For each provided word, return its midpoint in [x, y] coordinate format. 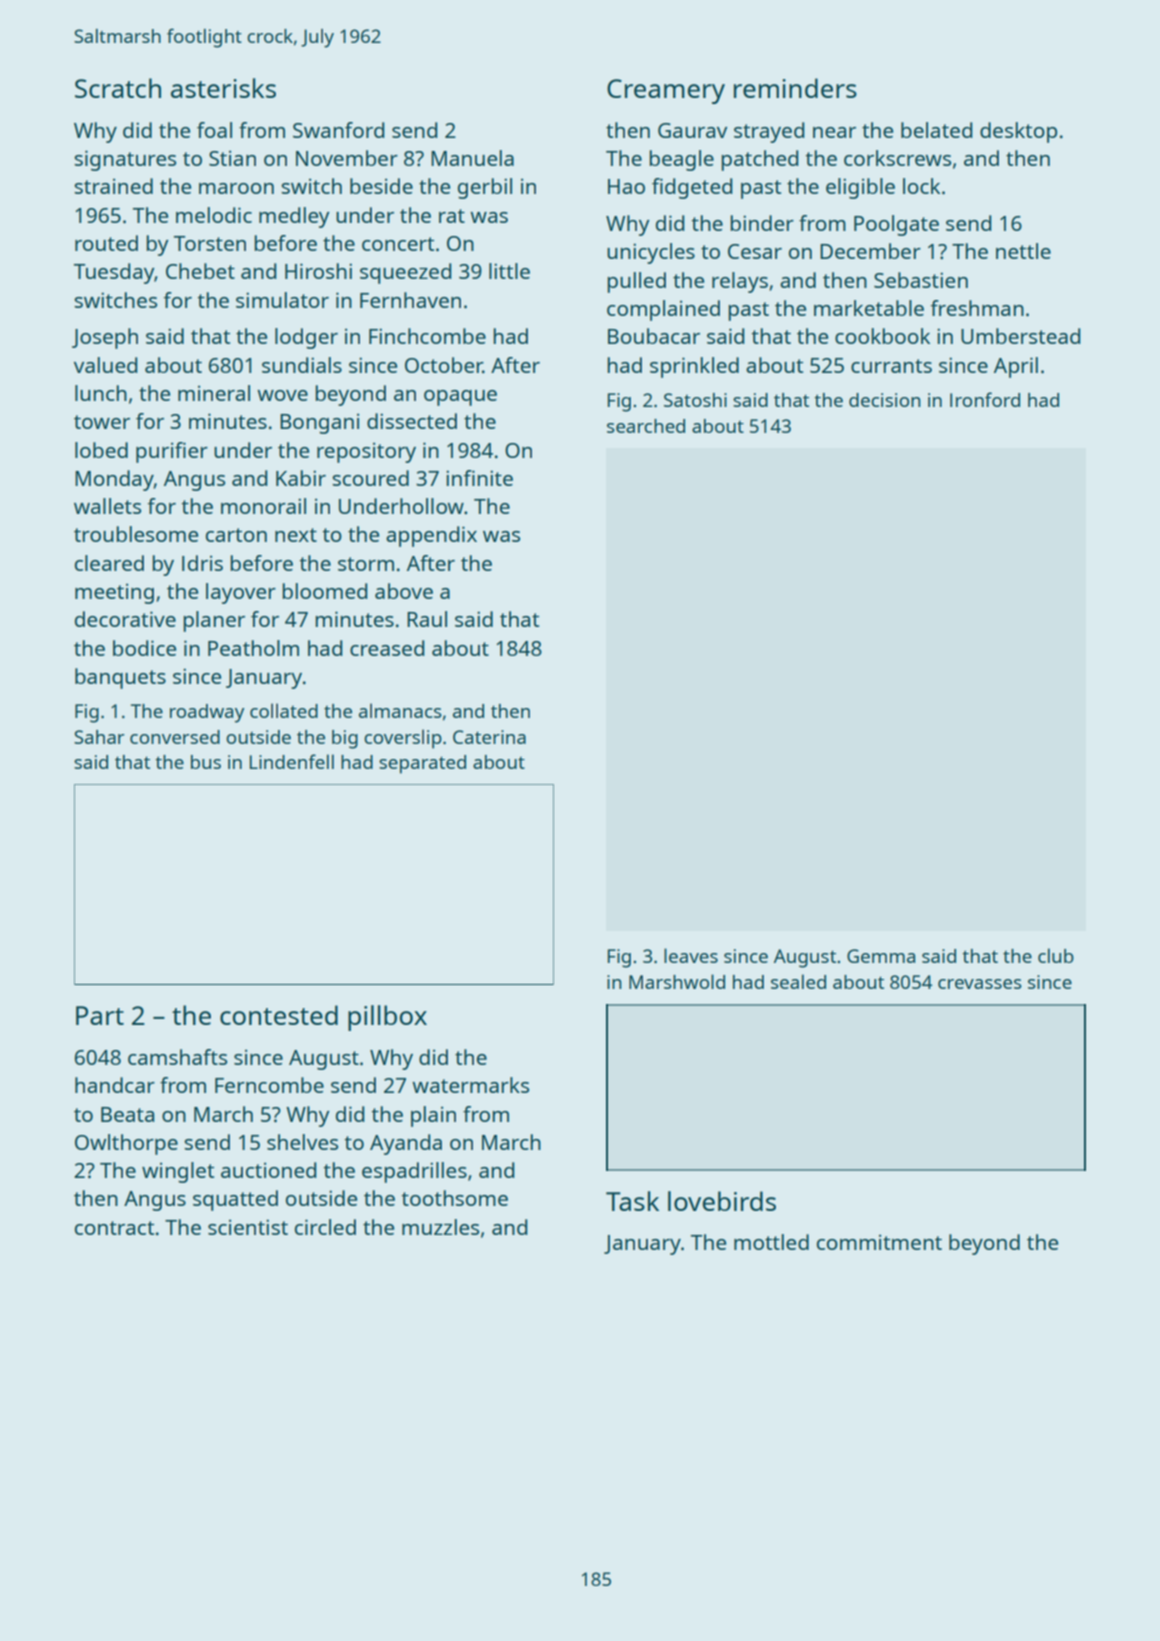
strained [113, 186]
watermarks [470, 1085]
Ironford [985, 399]
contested [279, 1015]
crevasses [980, 984]
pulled [637, 282]
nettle [1023, 251]
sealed [798, 981]
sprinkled [694, 367]
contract [114, 1228]
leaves [691, 955]
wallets [107, 506]
